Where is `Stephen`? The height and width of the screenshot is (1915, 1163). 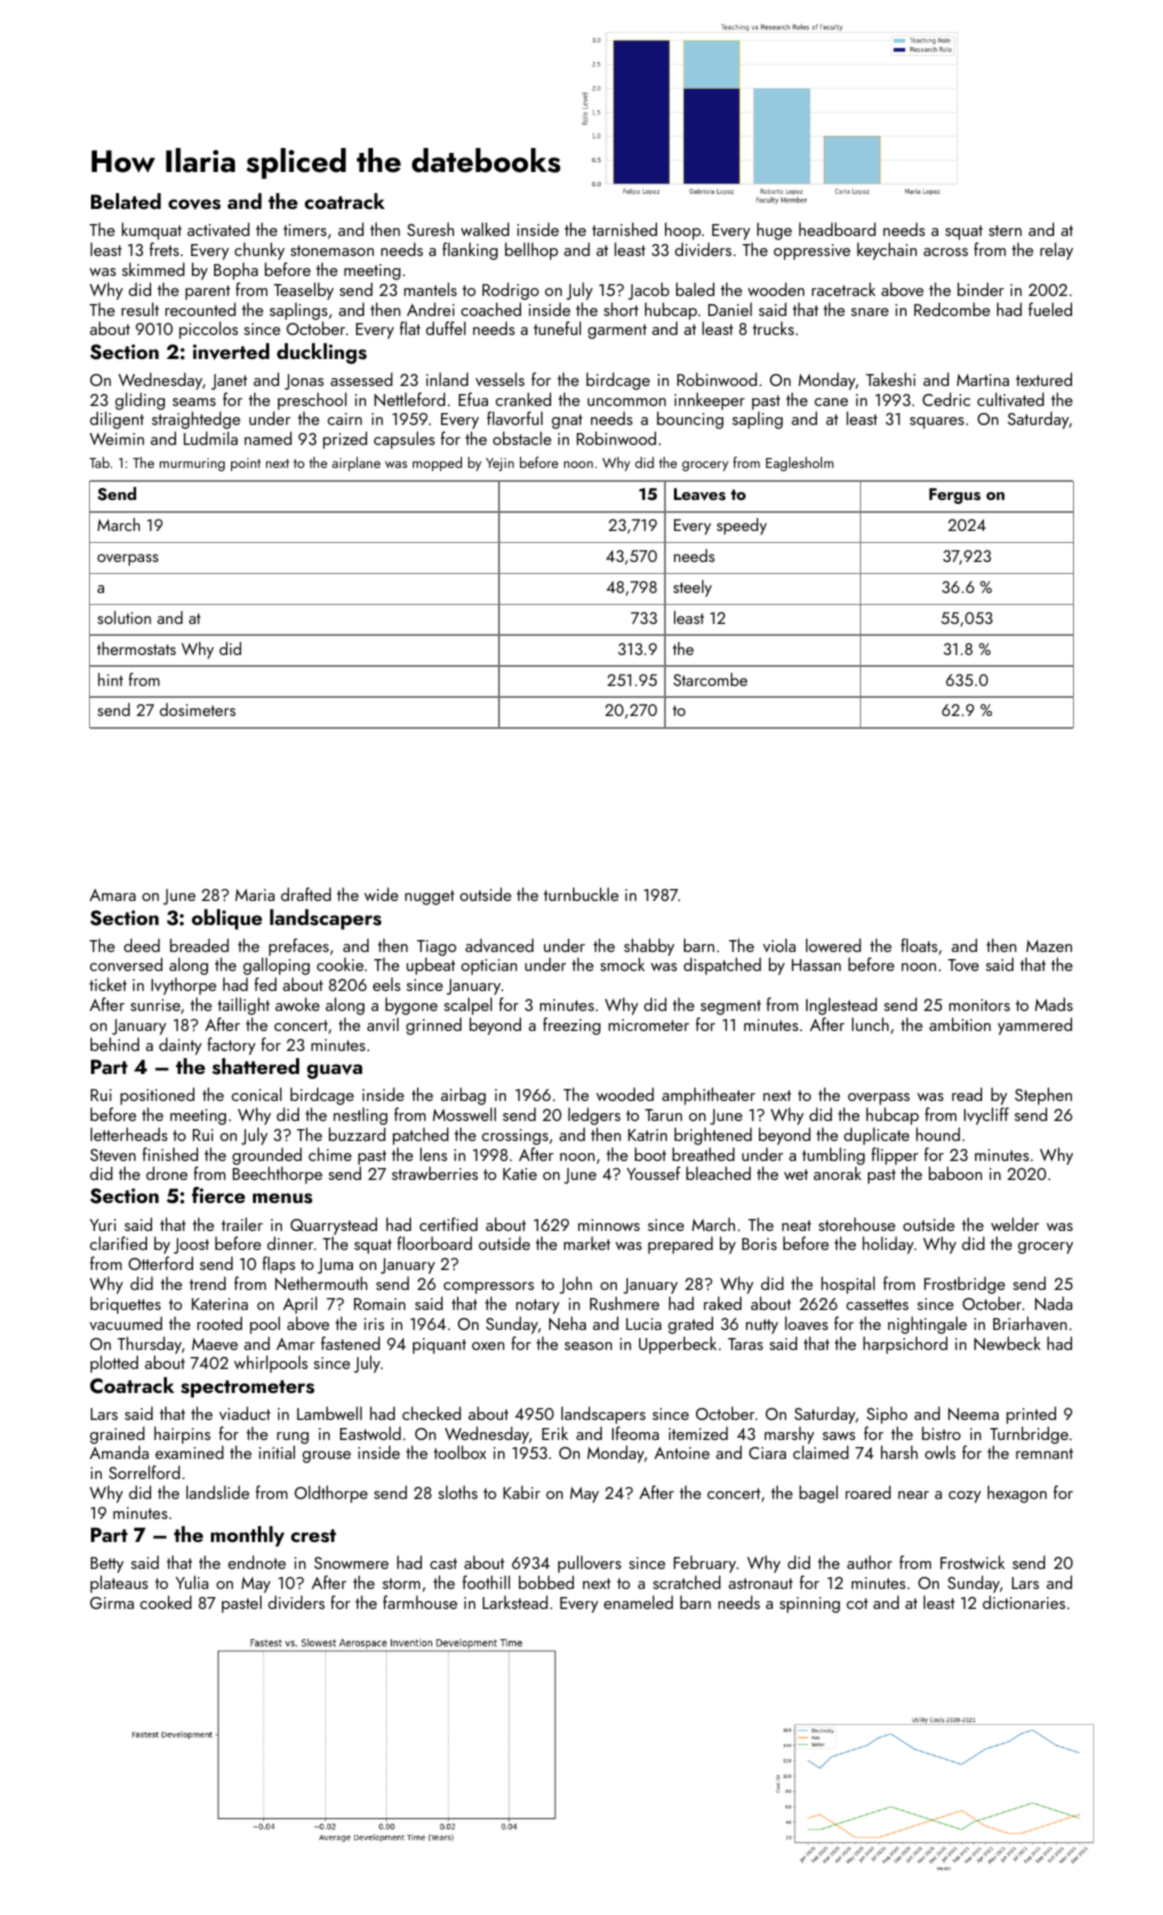 Stephen is located at coordinates (1043, 1096).
